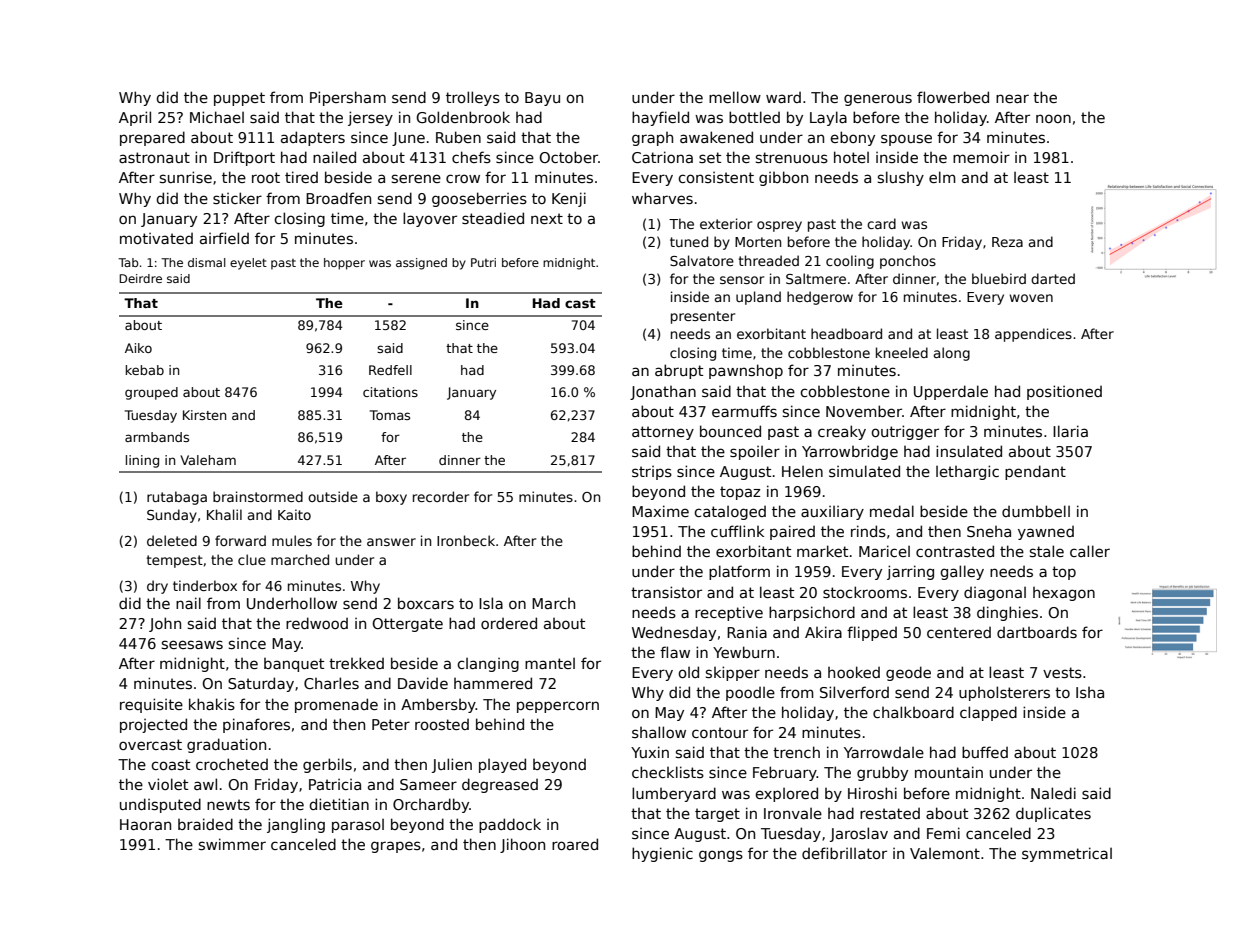  What do you see at coordinates (344, 264) in the screenshot?
I see `hopper` at bounding box center [344, 264].
